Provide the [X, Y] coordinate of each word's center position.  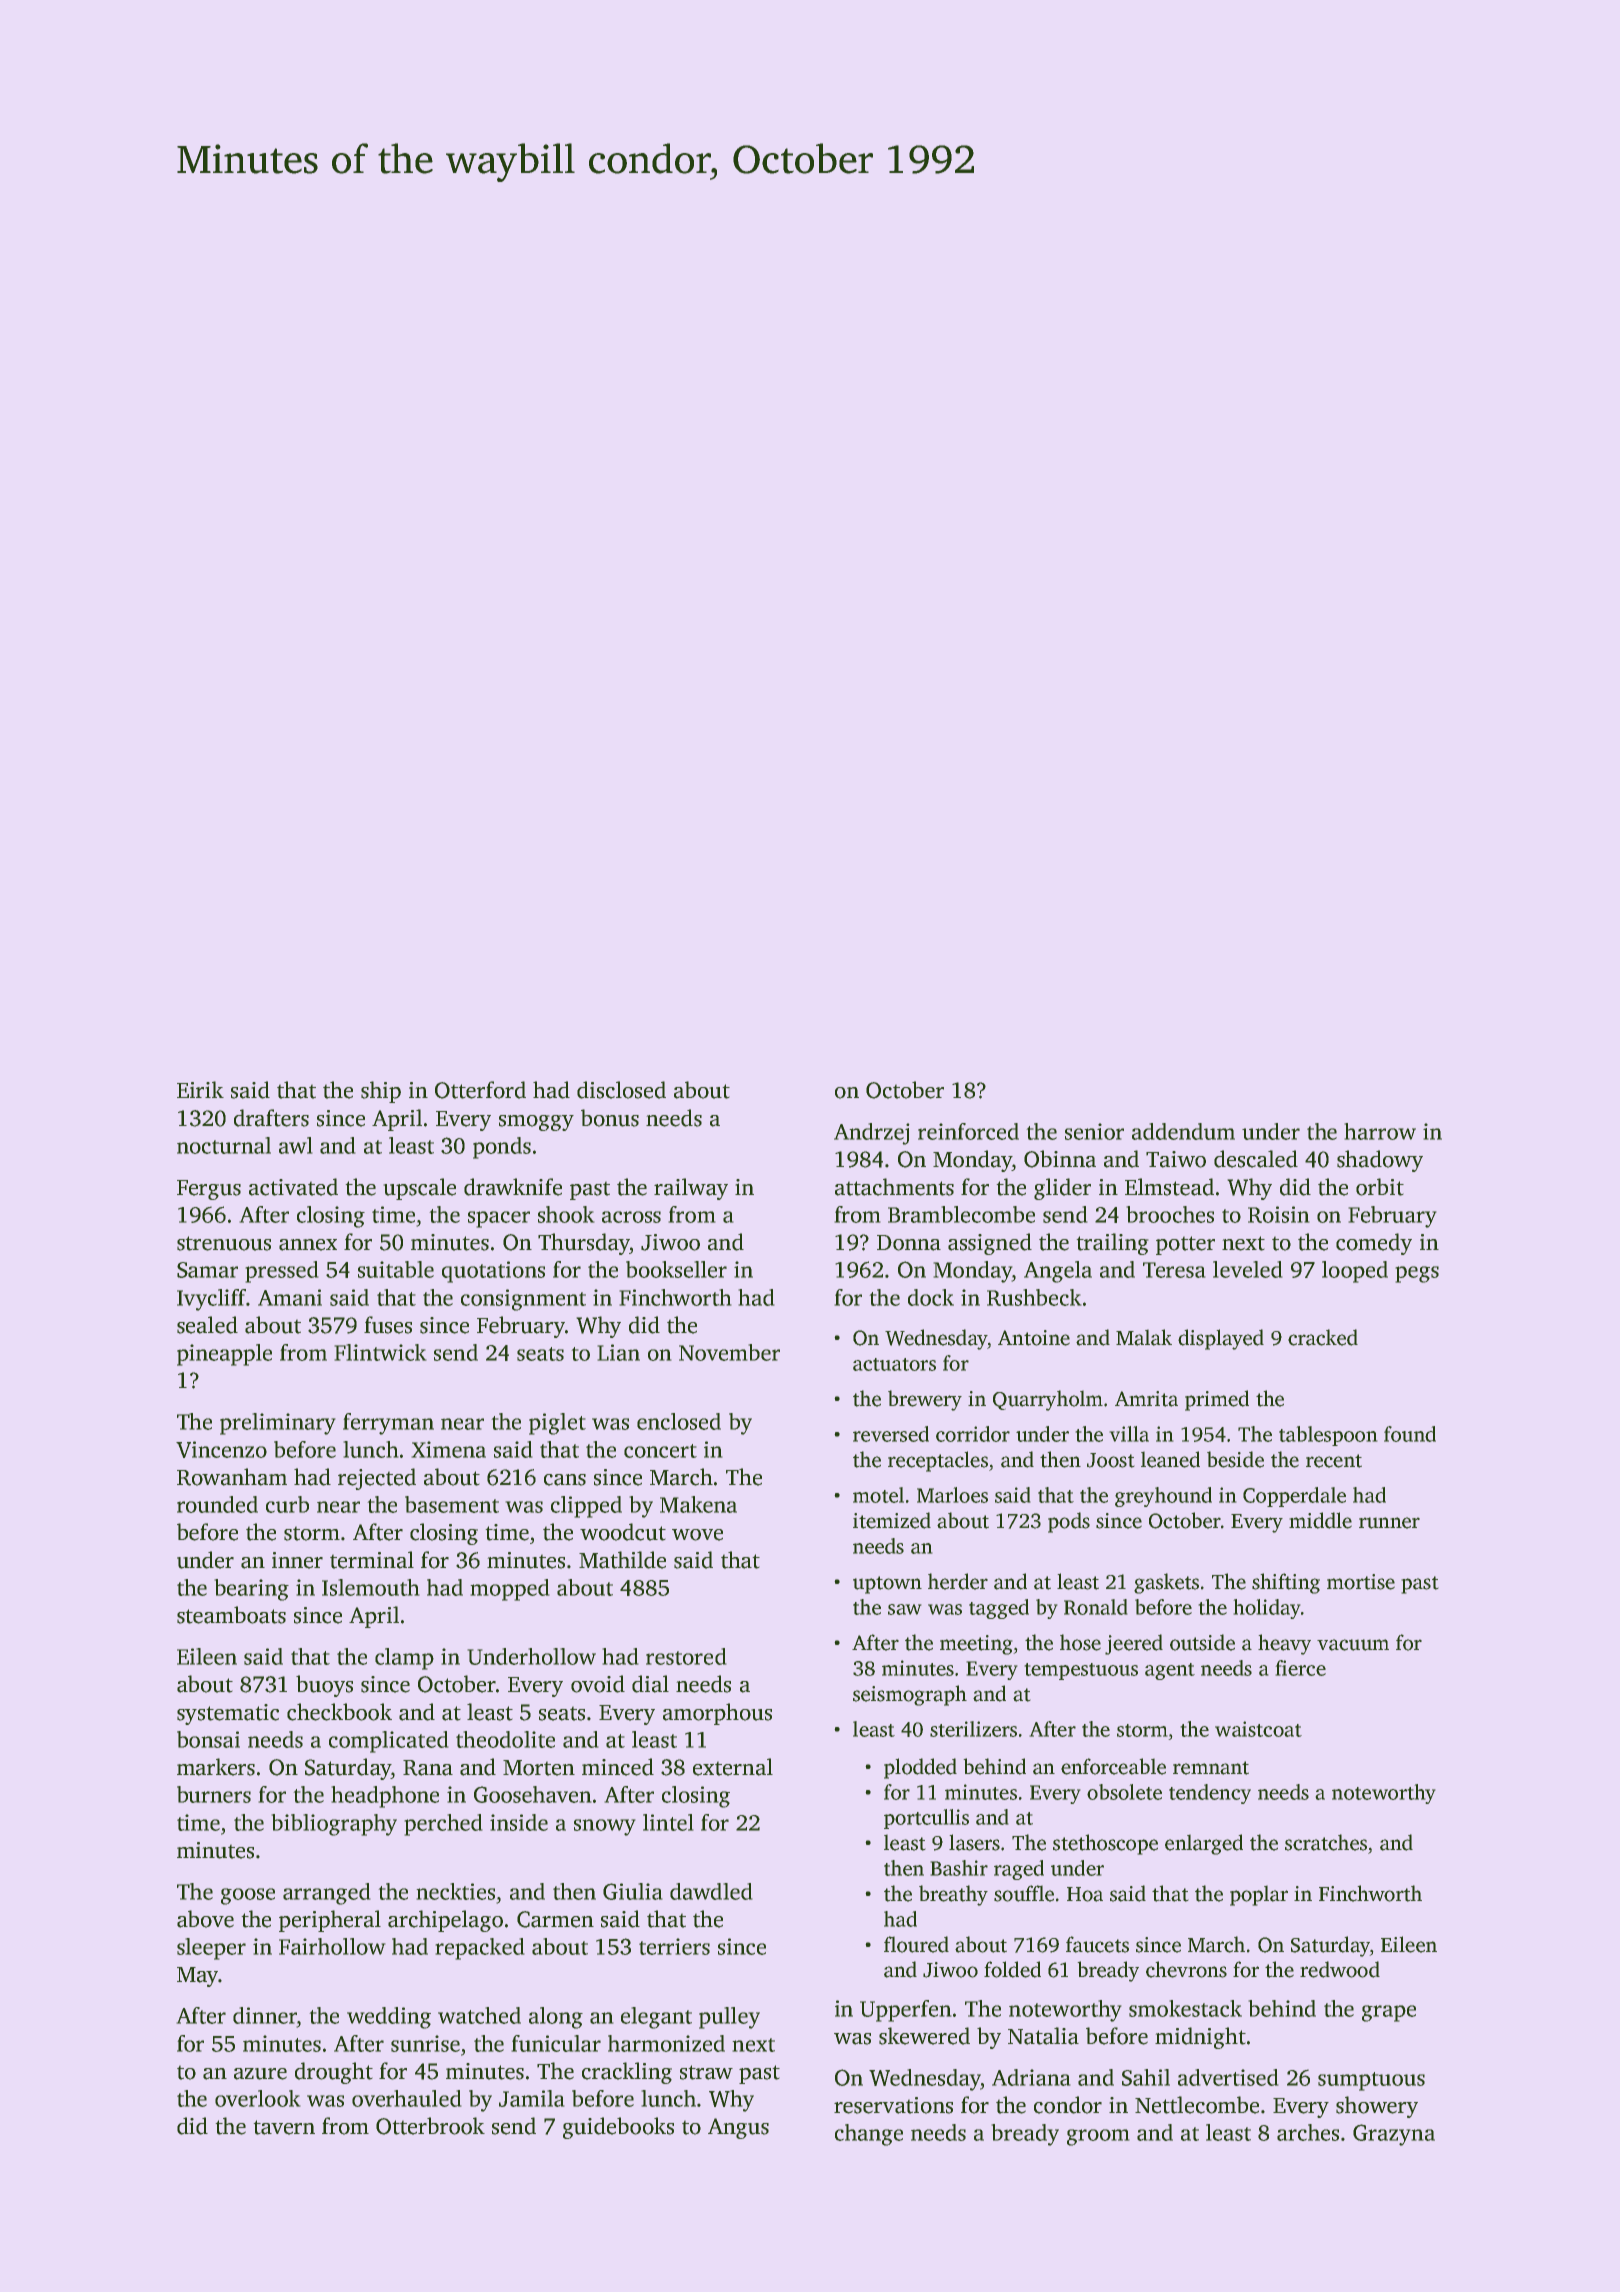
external [733, 1767]
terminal [372, 1560]
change [869, 2135]
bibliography [334, 1825]
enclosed [679, 1421]
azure [260, 2074]
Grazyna [1394, 2135]
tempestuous [1081, 1671]
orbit [1380, 1187]
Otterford [480, 1090]
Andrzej [871, 1134]
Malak [1144, 1337]
